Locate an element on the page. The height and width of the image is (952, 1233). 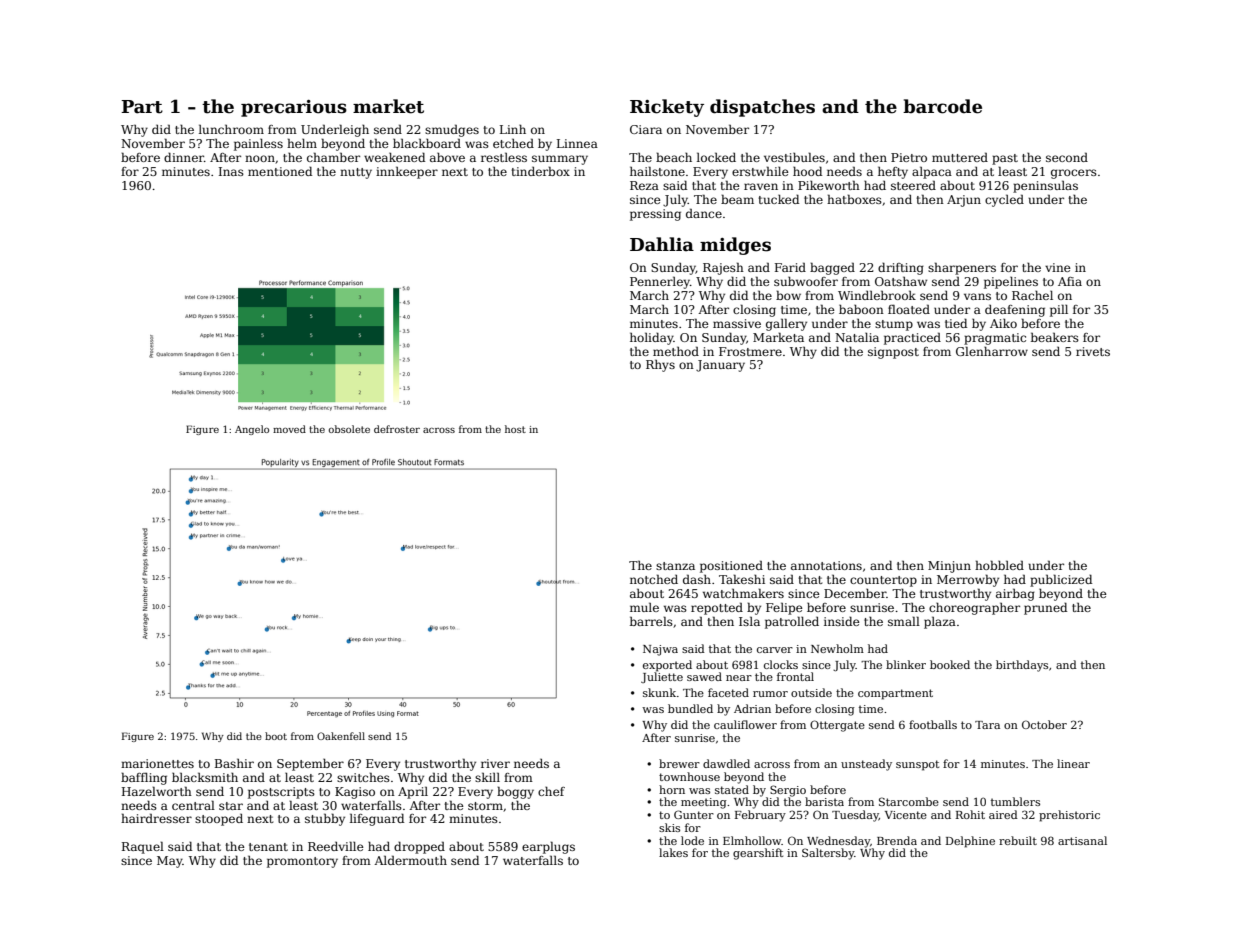
precarious is located at coordinates (294, 108).
